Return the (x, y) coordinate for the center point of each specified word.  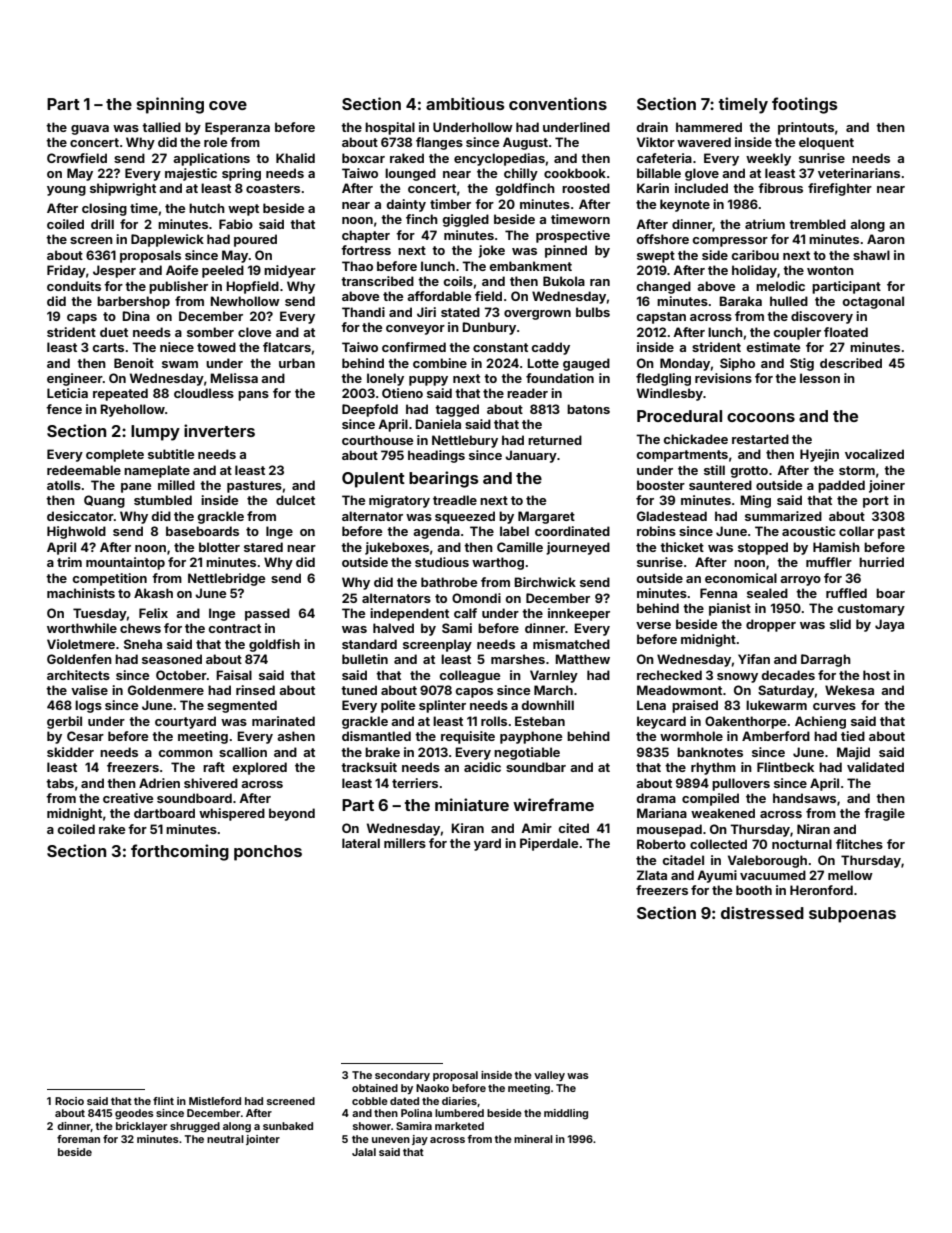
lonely (385, 379)
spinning (170, 105)
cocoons (761, 417)
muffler (829, 562)
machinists (81, 593)
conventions (558, 103)
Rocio (69, 1101)
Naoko (432, 1088)
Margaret (546, 517)
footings (805, 105)
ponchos (268, 853)
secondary (402, 1076)
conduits (74, 286)
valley (549, 1076)
